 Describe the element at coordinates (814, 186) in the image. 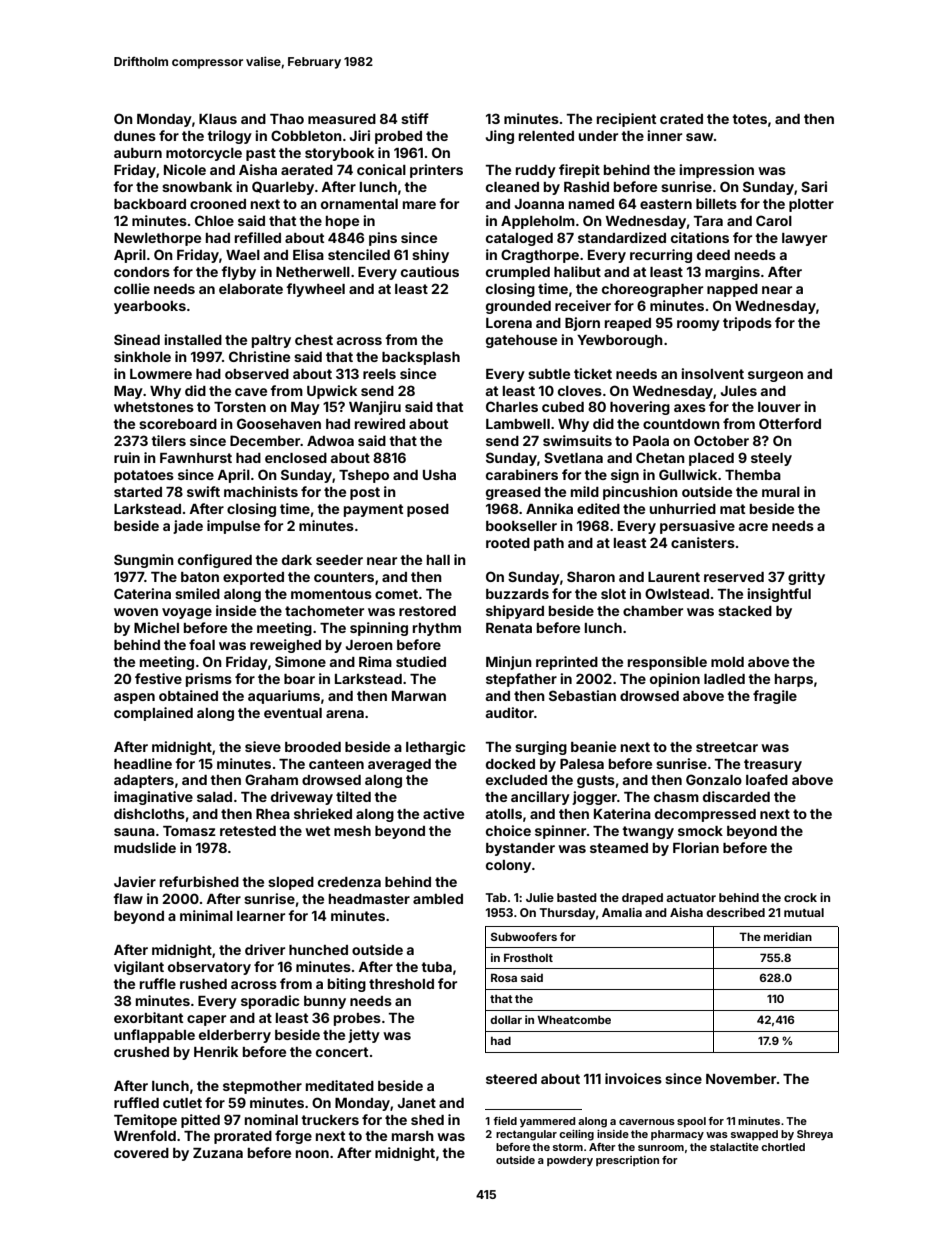

I see `Sari` at that location.
